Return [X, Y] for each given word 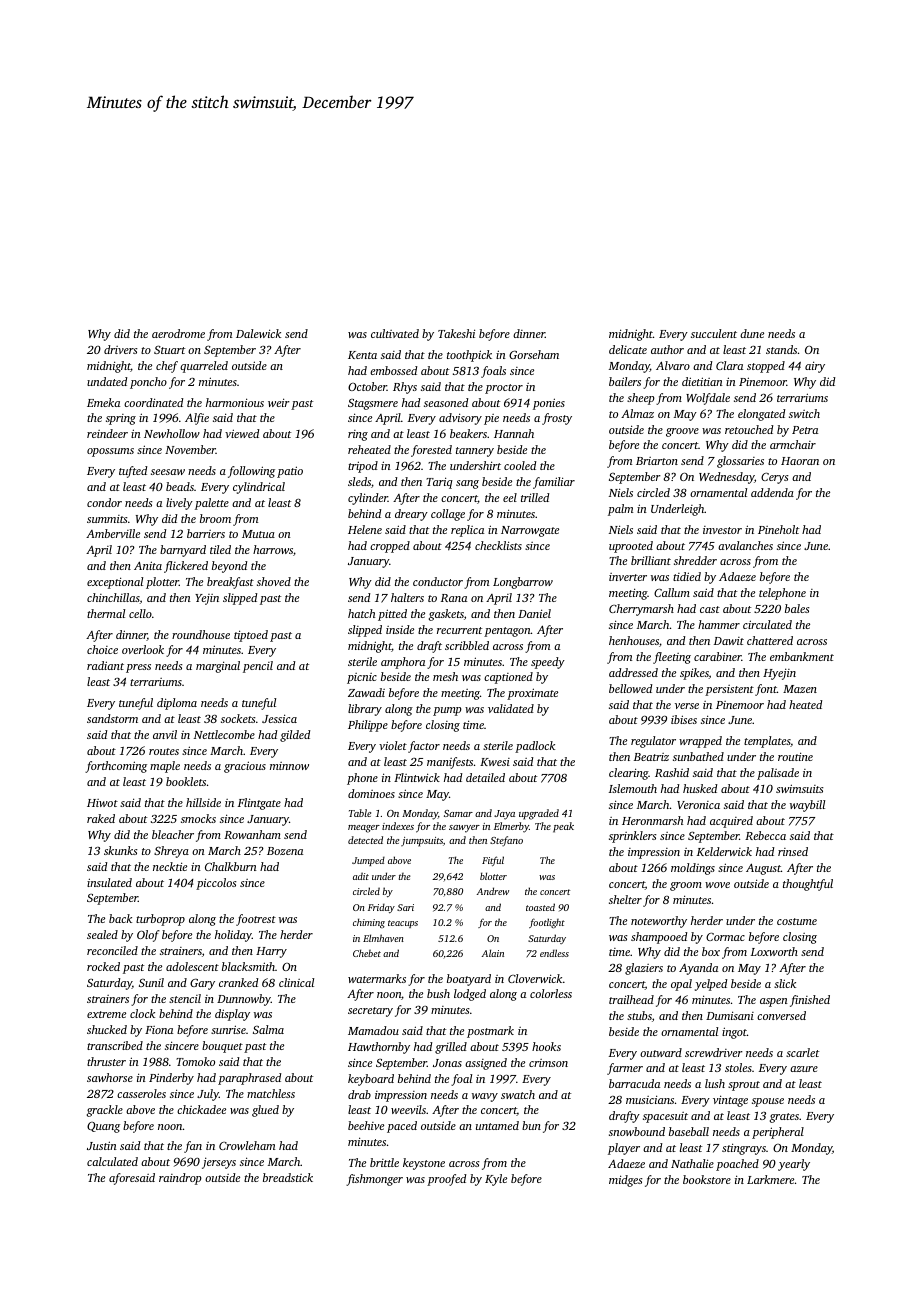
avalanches [745, 545]
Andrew [493, 891]
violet [393, 745]
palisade [778, 774]
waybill [807, 806]
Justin [102, 1145]
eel [510, 497]
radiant [105, 665]
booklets [186, 781]
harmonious [235, 402]
